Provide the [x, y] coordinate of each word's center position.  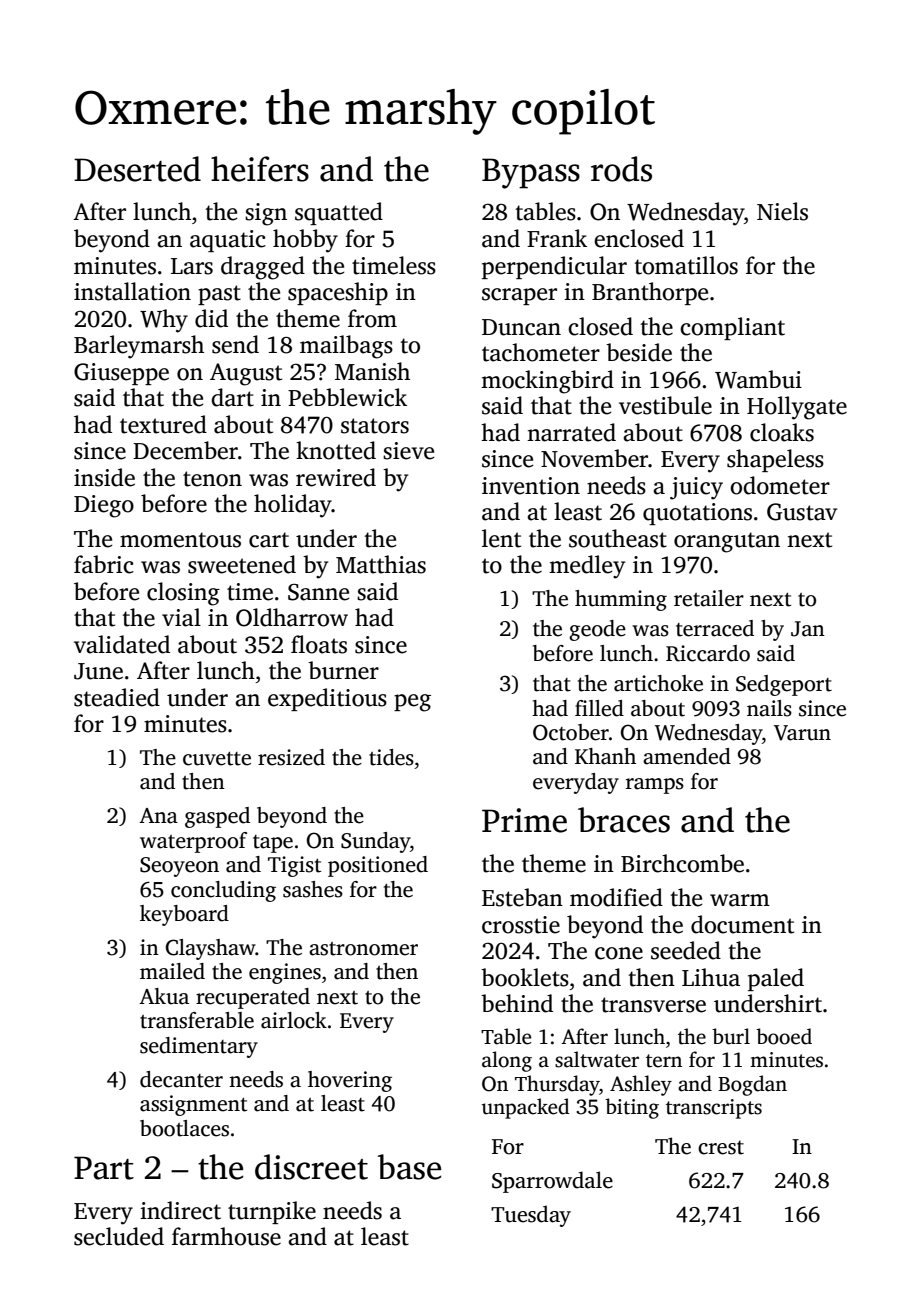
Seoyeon [179, 867]
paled [776, 979]
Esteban [522, 897]
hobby [305, 241]
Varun [802, 733]
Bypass [531, 173]
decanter [181, 1079]
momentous [180, 540]
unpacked [526, 1108]
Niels [782, 211]
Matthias [381, 564]
